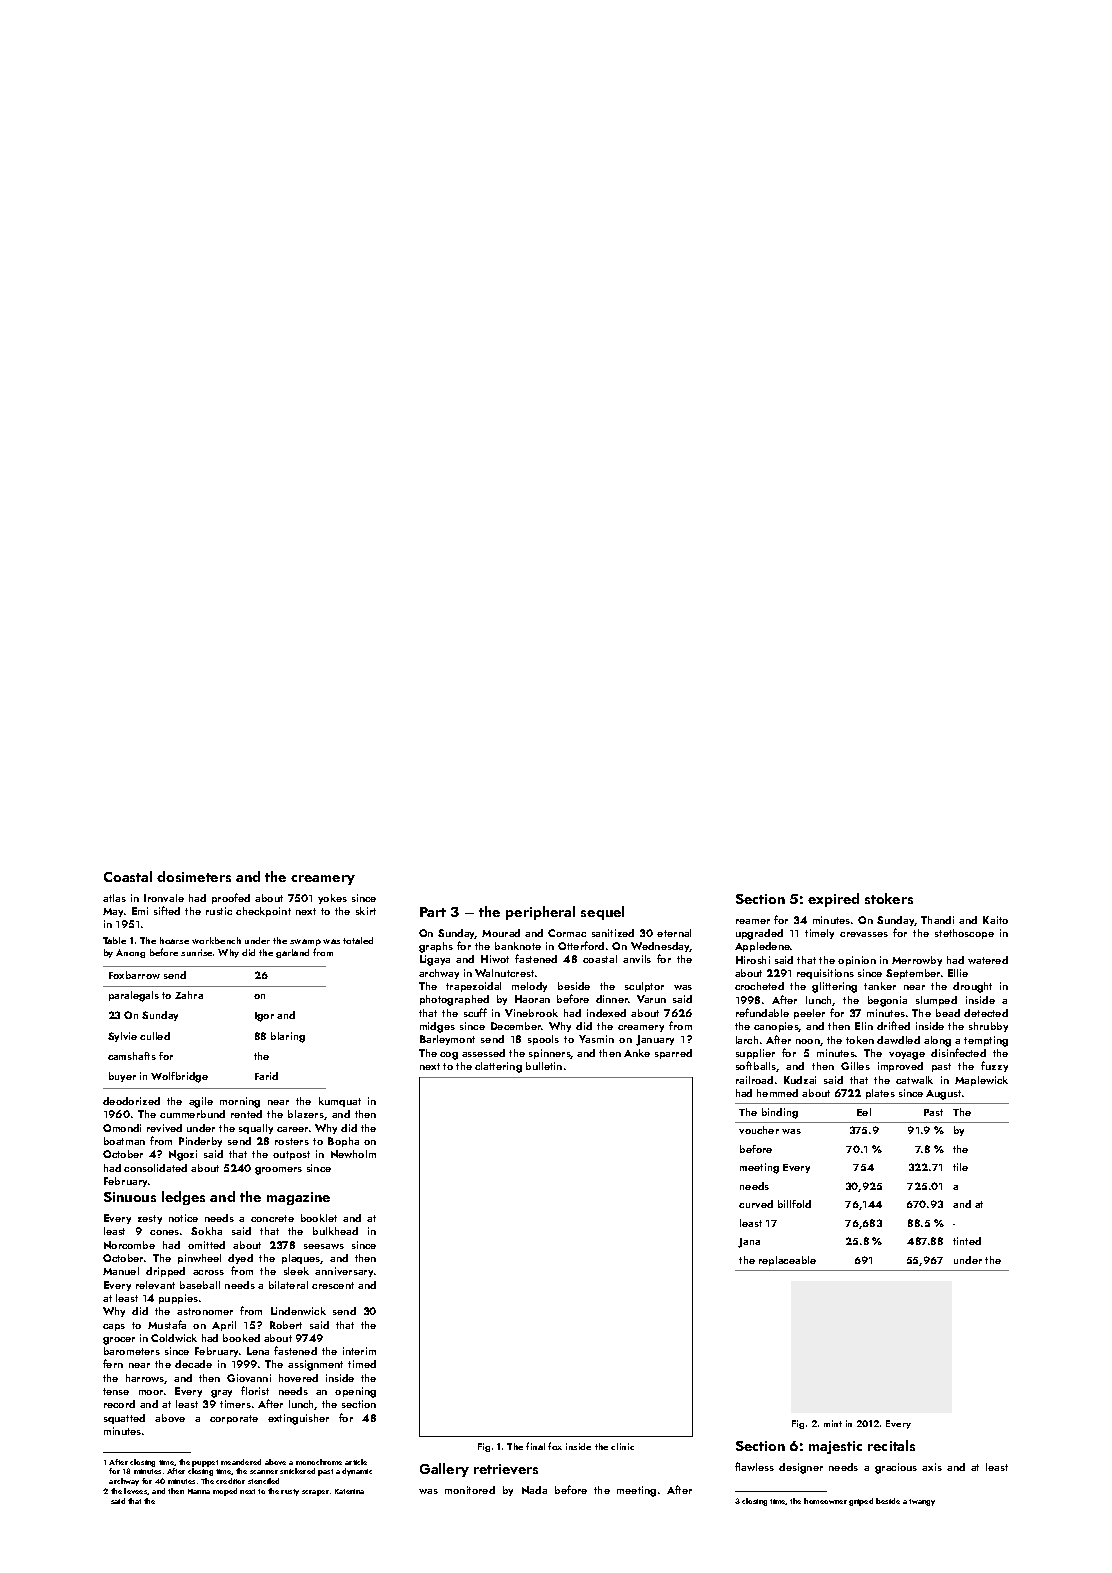  I want to click on tinted, so click(967, 1241).
